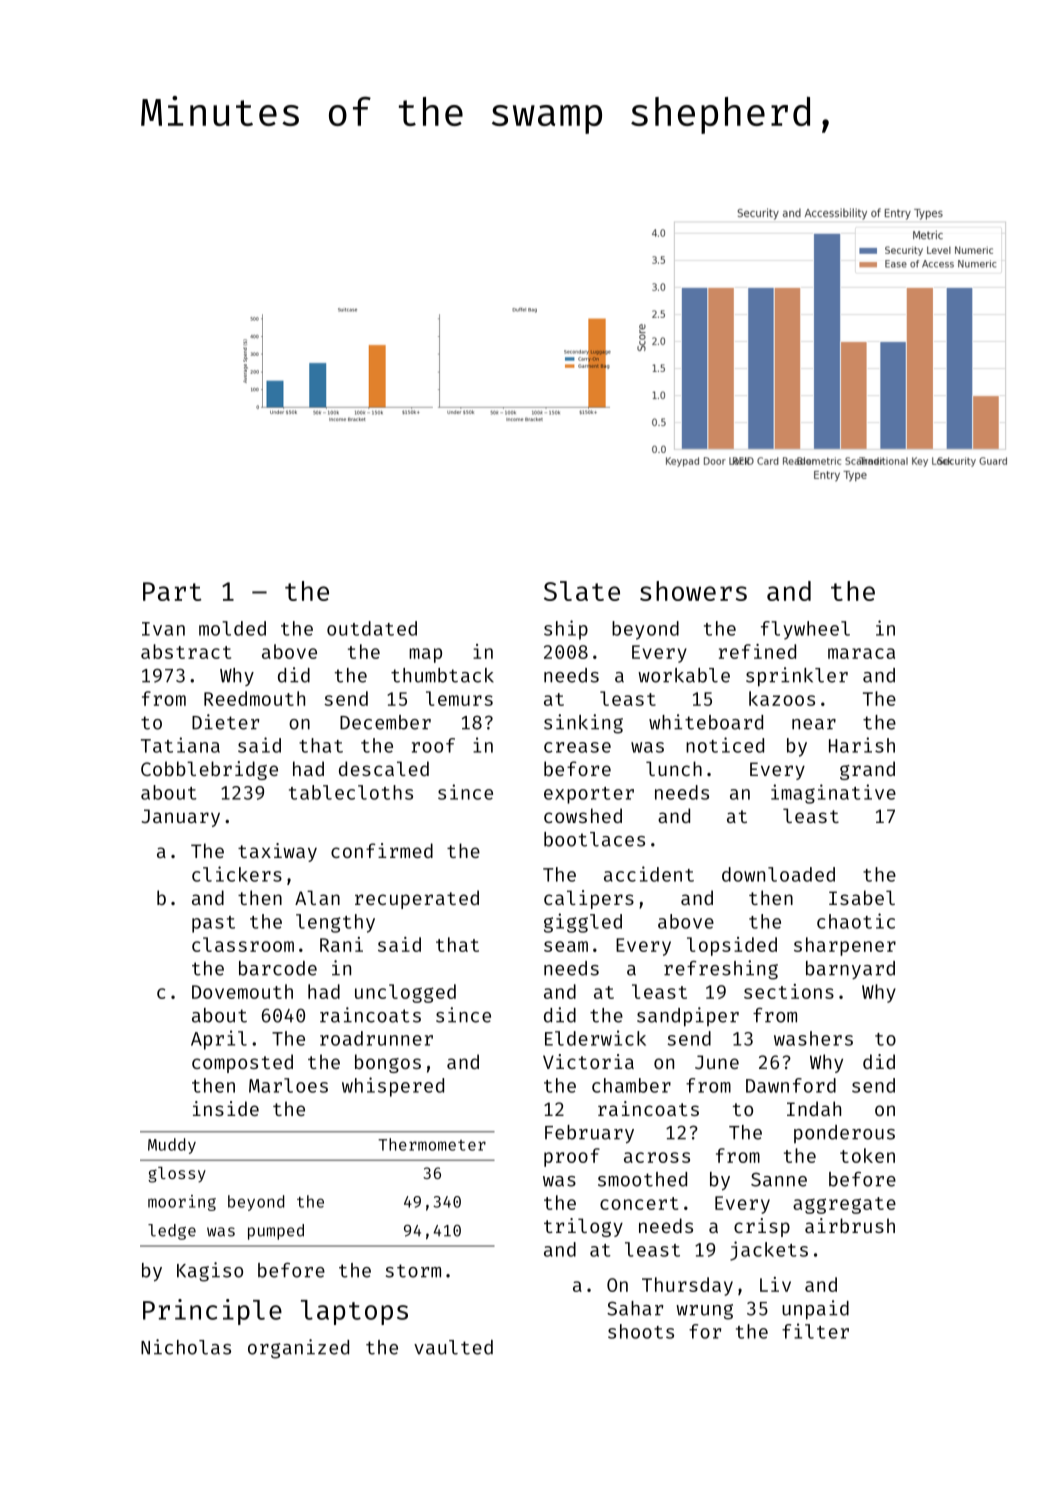  Describe the element at coordinates (186, 651) in the document. I see `abstract` at that location.
